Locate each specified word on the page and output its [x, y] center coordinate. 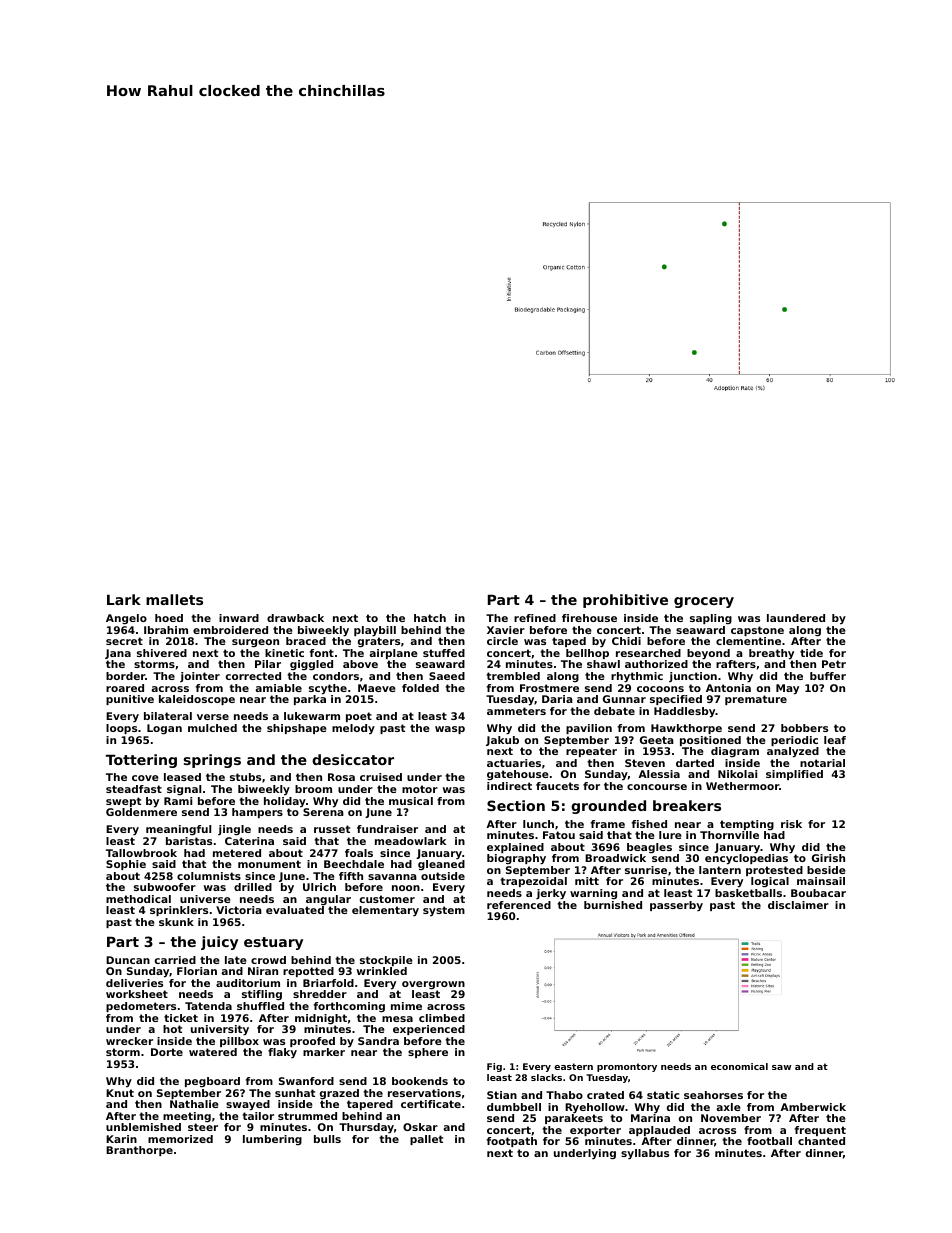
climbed [442, 1018]
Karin [121, 1139]
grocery [704, 602]
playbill [375, 632]
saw [781, 1067]
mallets [174, 599]
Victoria [239, 910]
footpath [512, 1142]
